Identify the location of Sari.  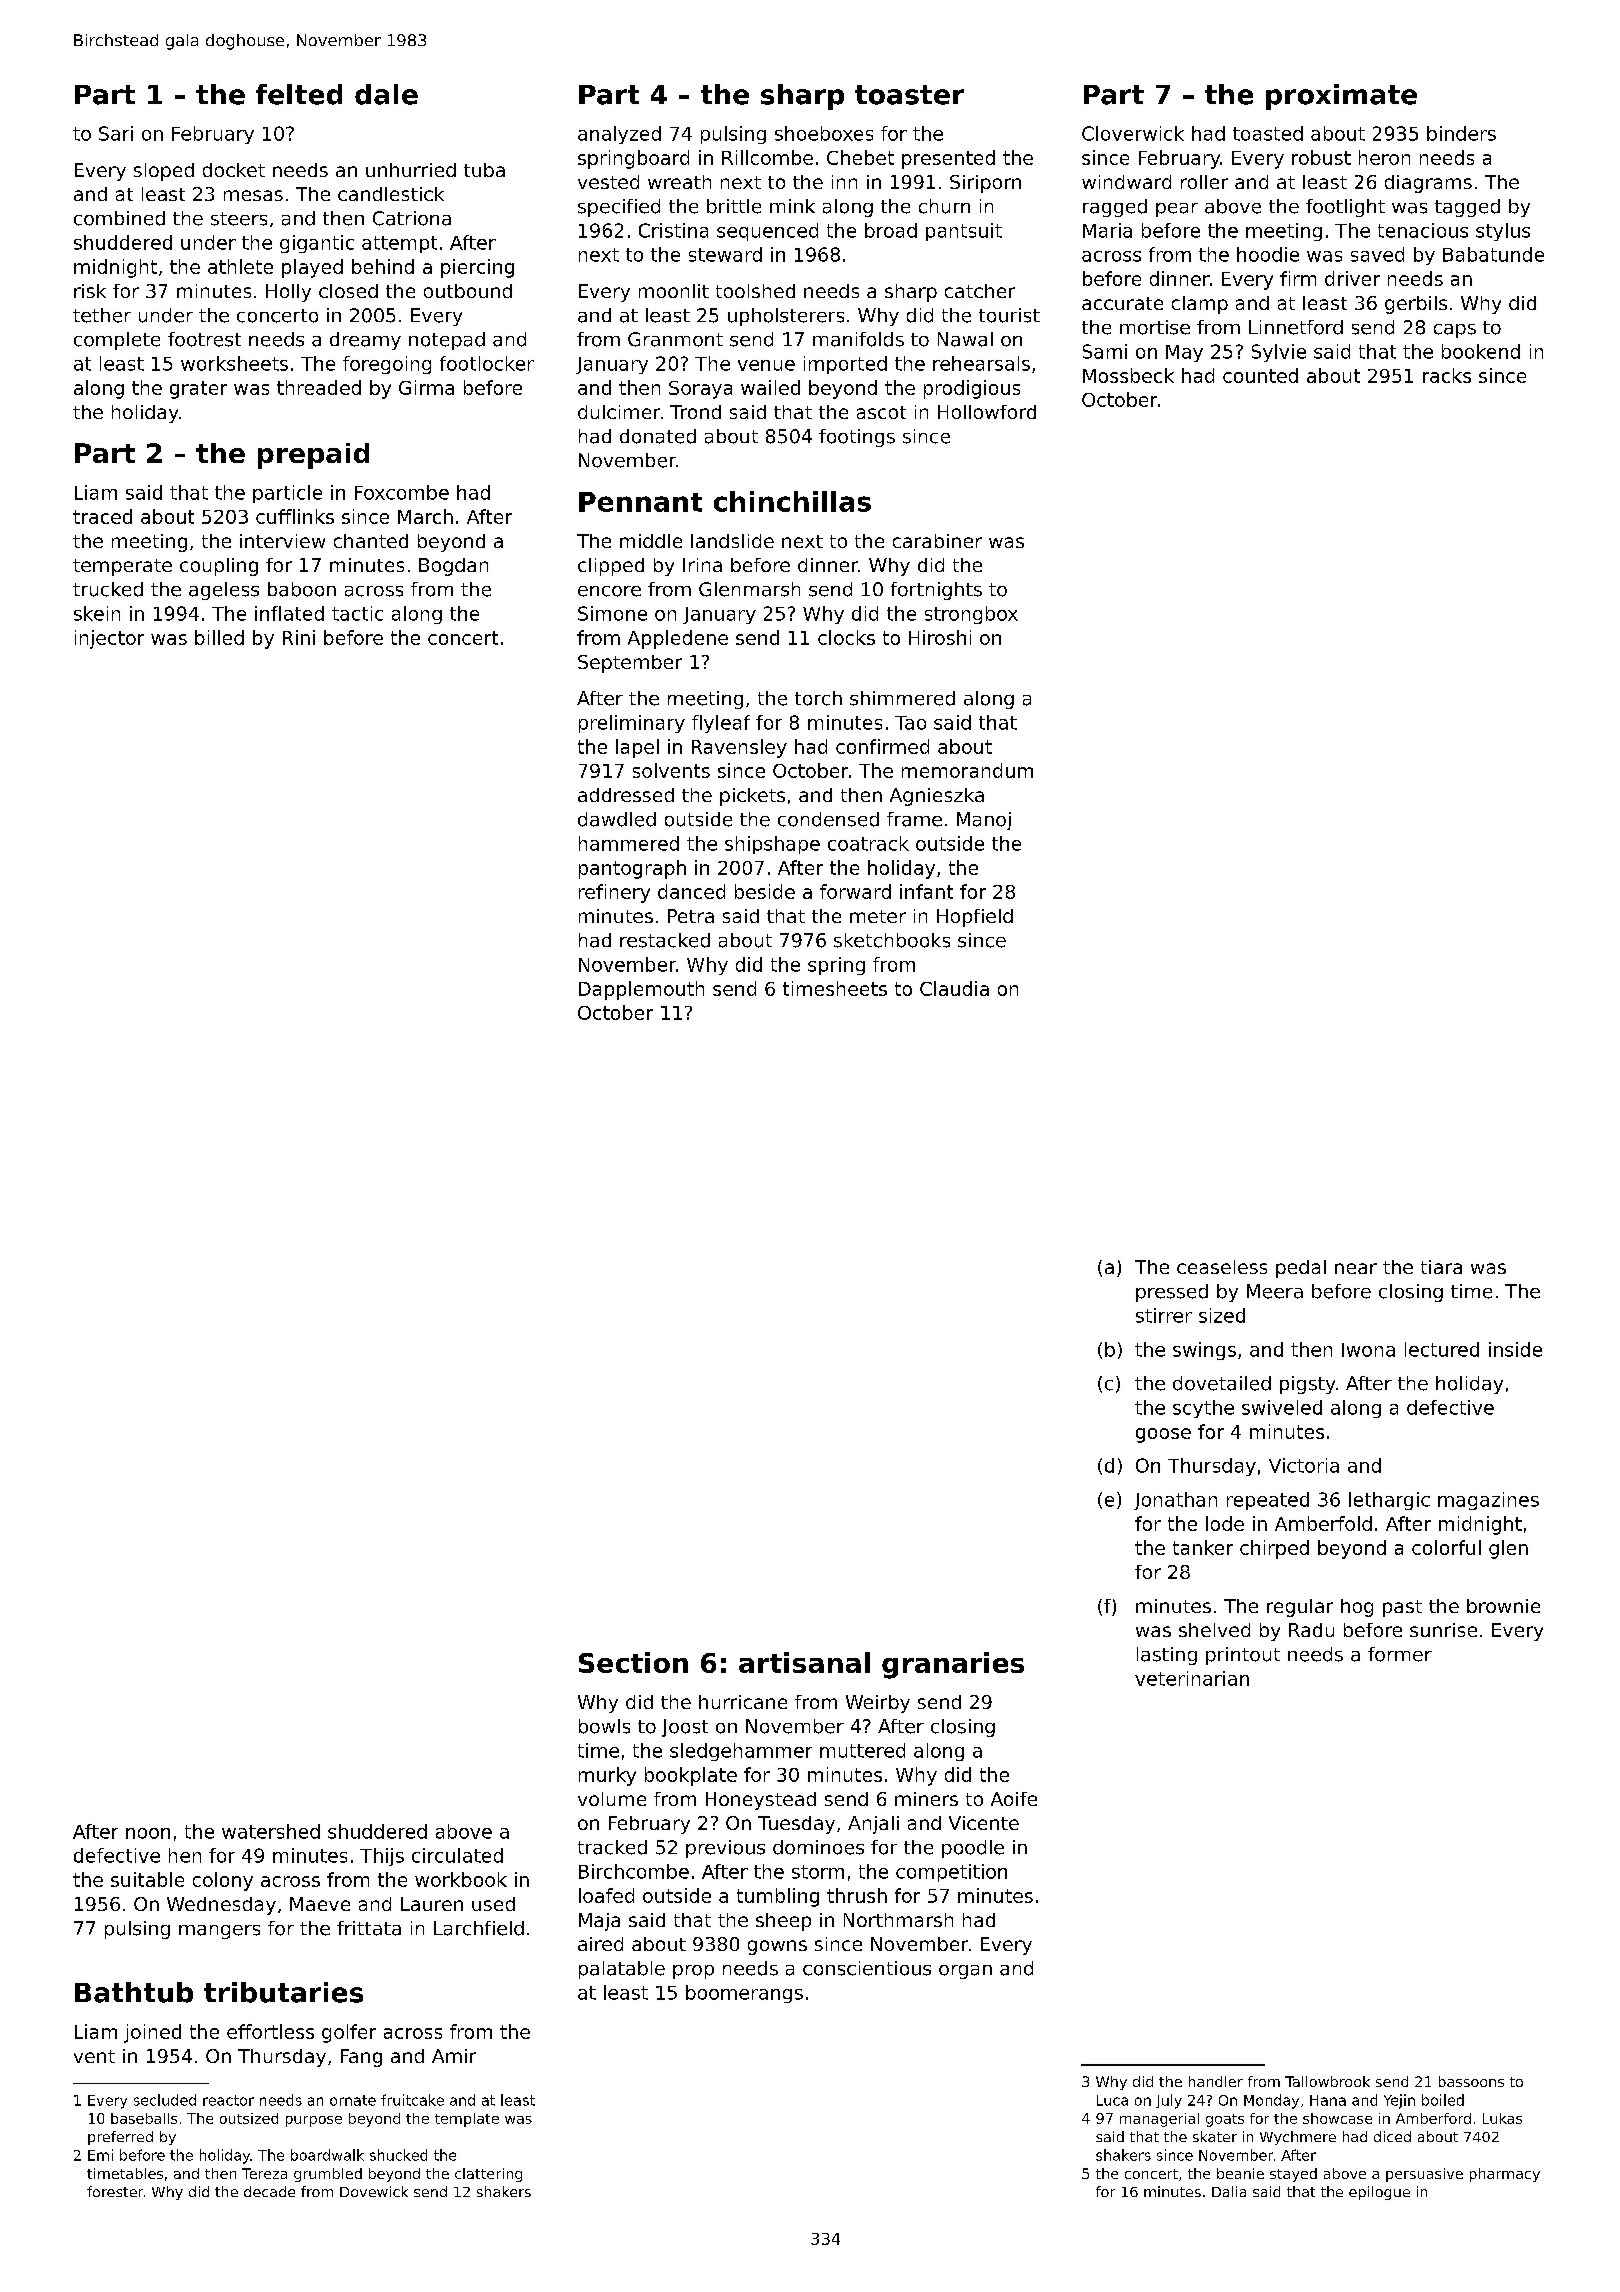
(116, 133).
